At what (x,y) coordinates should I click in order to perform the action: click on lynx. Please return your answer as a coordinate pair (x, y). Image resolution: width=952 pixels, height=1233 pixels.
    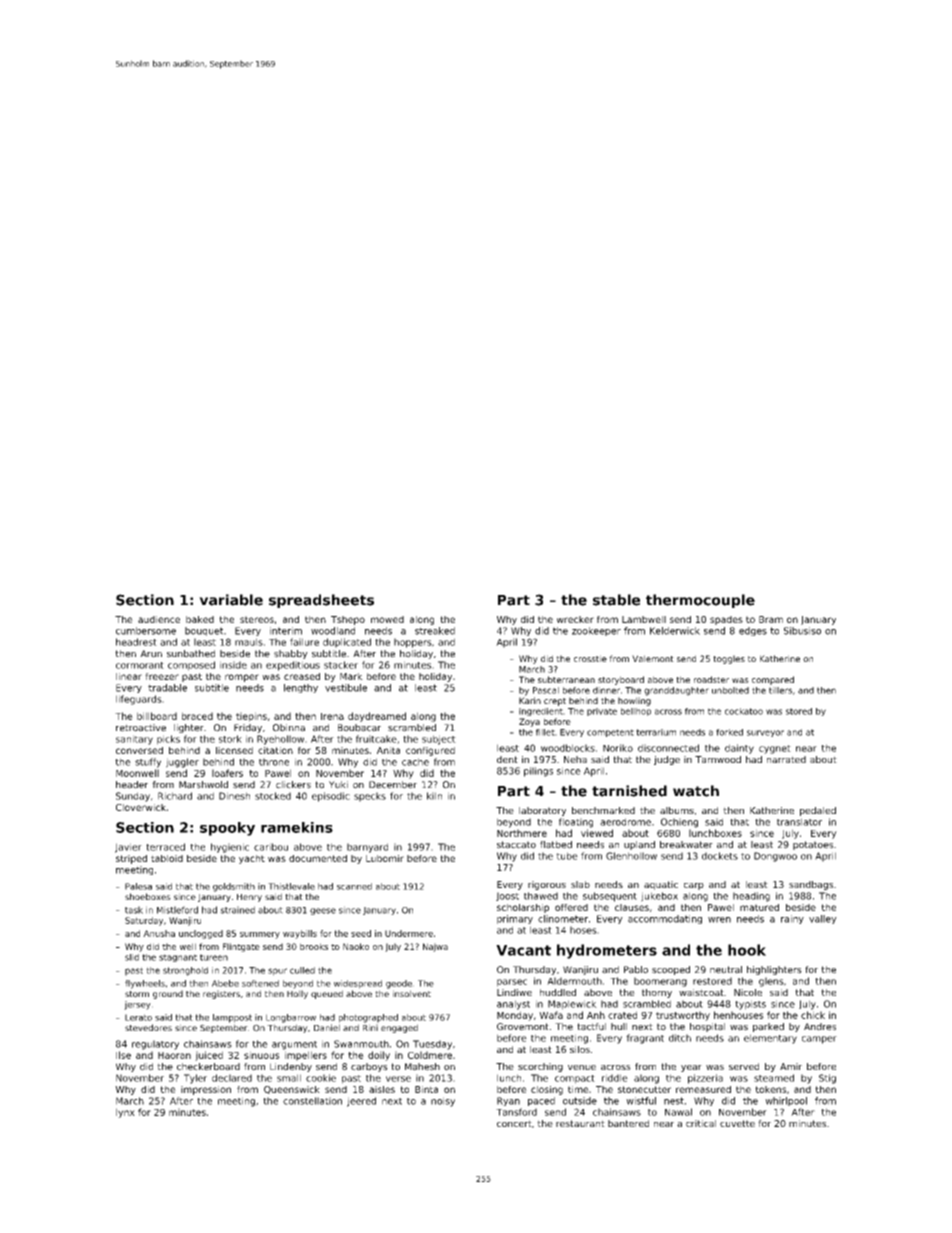
    Looking at the image, I should click on (125, 1113).
